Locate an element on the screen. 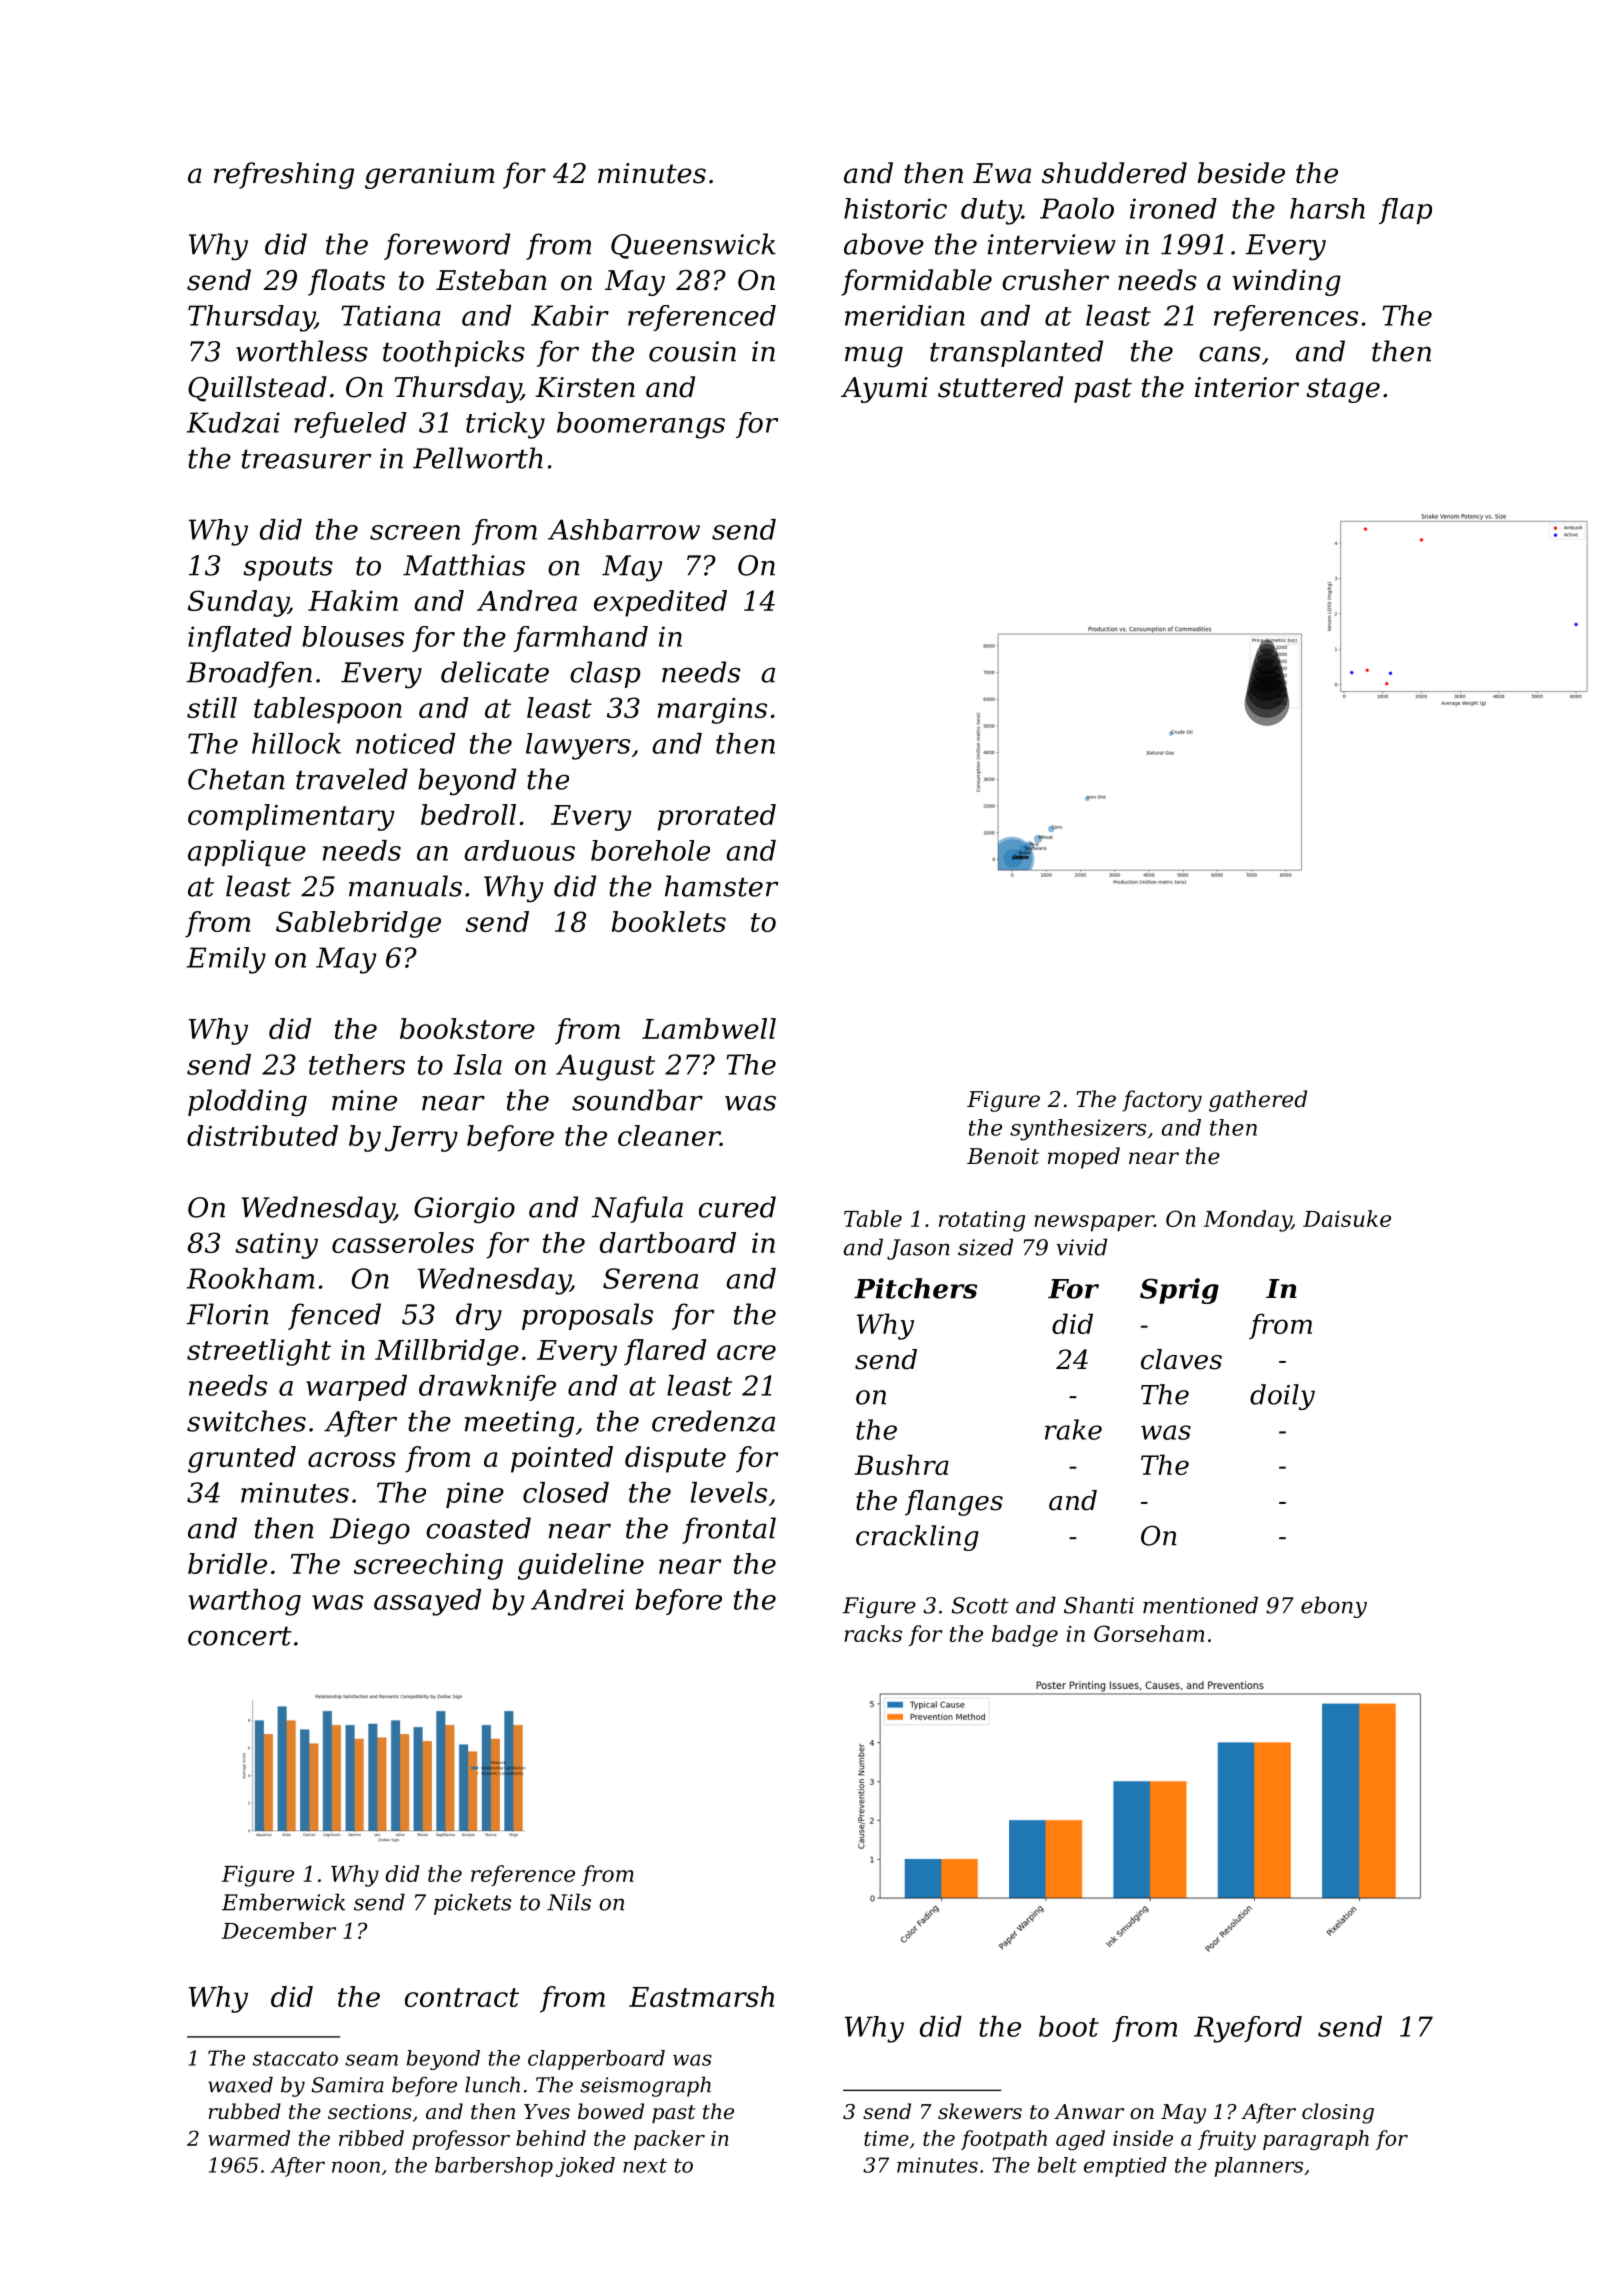  prorated is located at coordinates (717, 817).
